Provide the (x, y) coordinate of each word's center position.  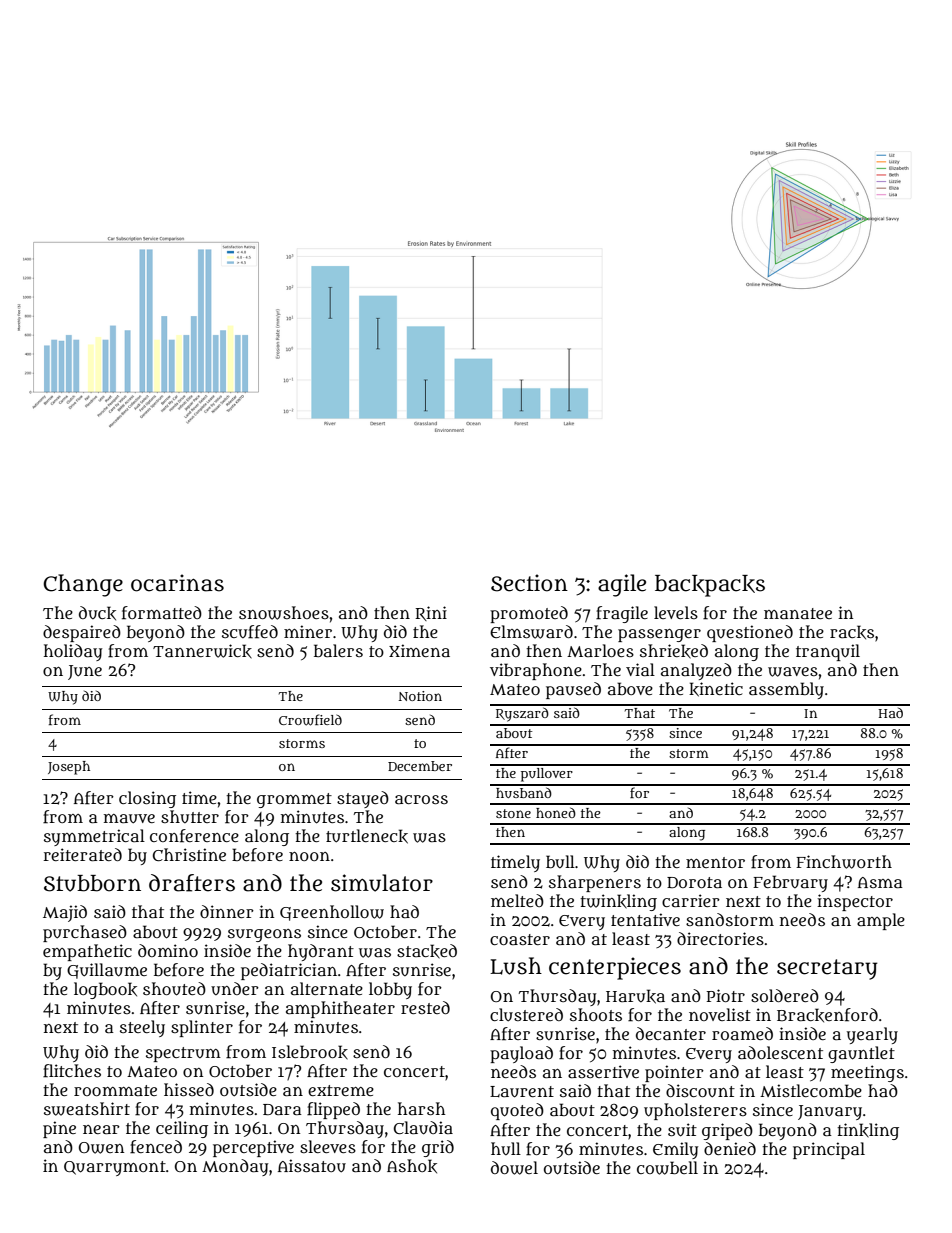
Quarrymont (115, 1168)
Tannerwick (202, 651)
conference (194, 836)
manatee (798, 613)
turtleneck (367, 836)
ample (881, 921)
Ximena (419, 650)
